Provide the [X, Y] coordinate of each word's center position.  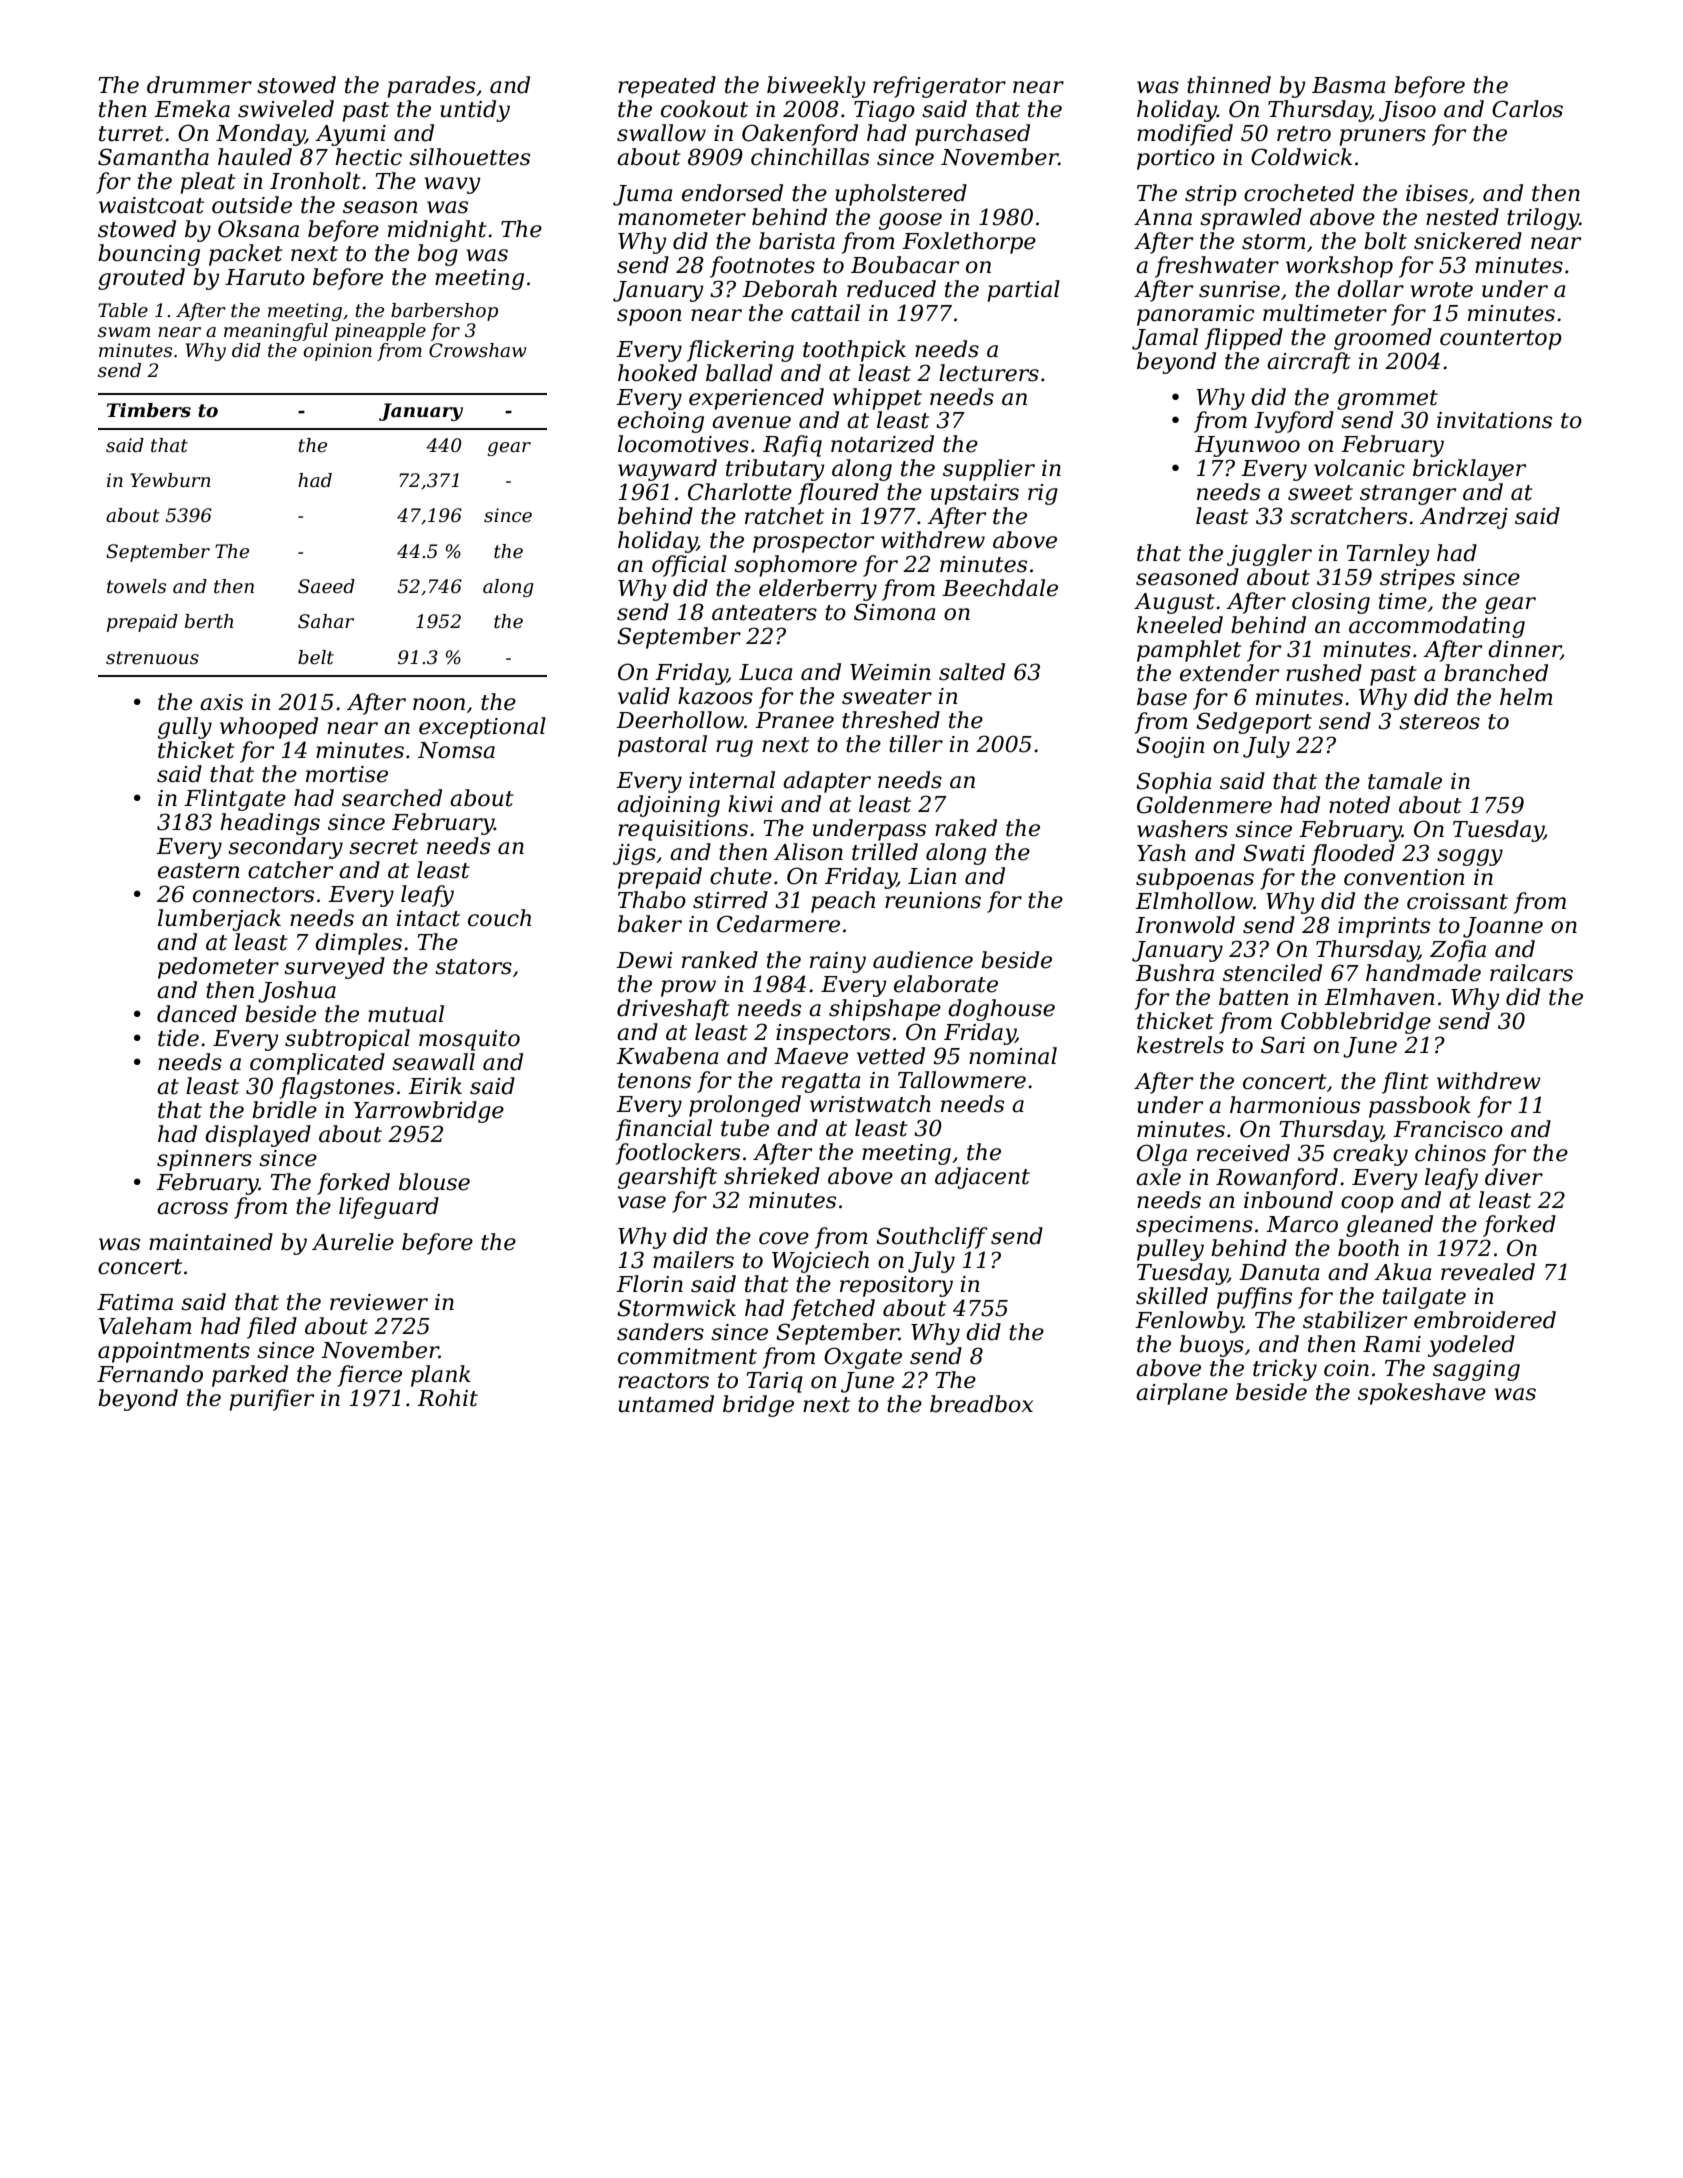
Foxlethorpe [969, 243]
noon [439, 704]
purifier [271, 1400]
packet [246, 255]
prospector [813, 543]
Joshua [297, 992]
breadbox [981, 1404]
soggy [1470, 857]
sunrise [1239, 289]
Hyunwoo [1247, 446]
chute [741, 876]
